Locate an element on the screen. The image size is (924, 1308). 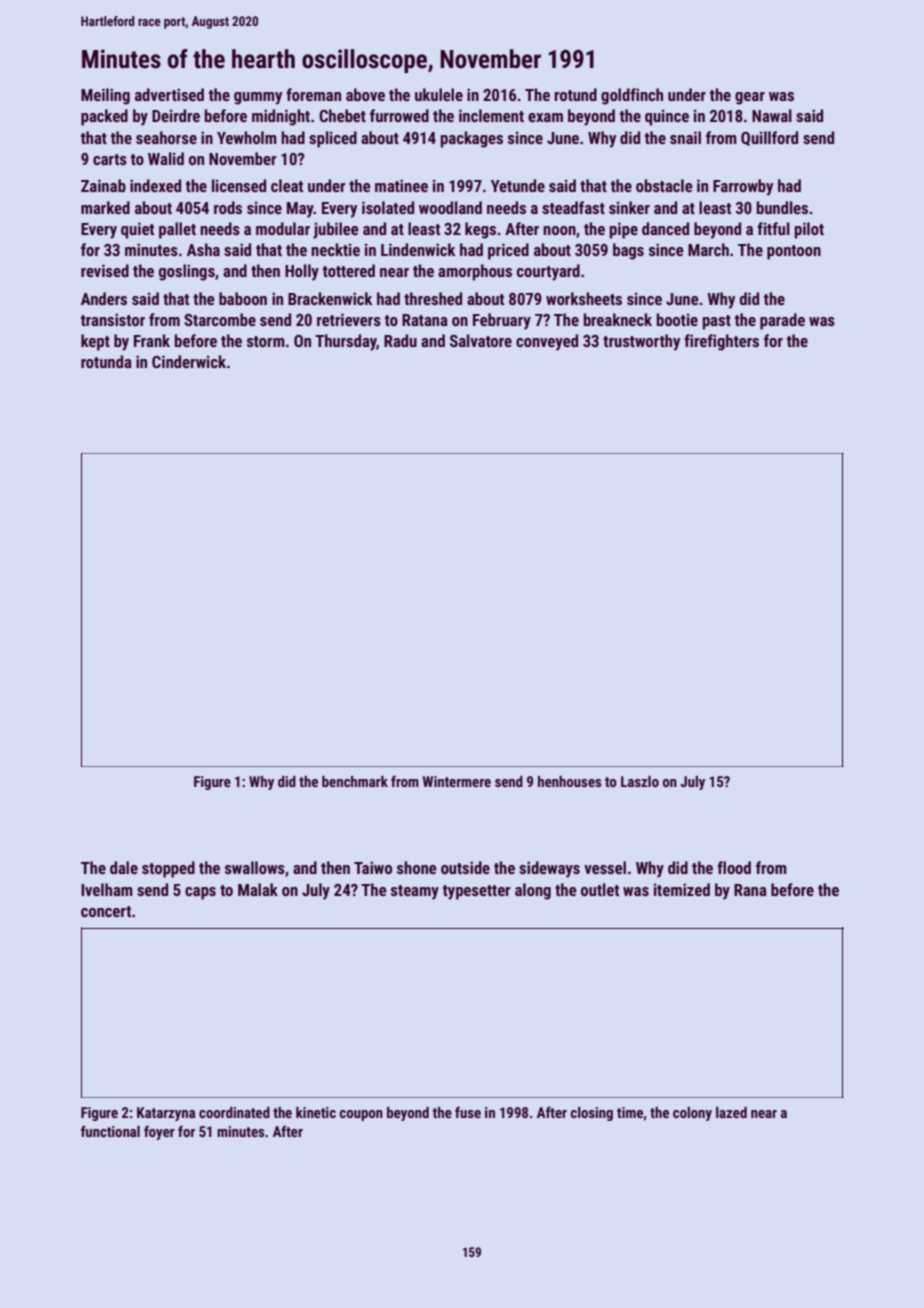
Radu is located at coordinates (400, 340).
